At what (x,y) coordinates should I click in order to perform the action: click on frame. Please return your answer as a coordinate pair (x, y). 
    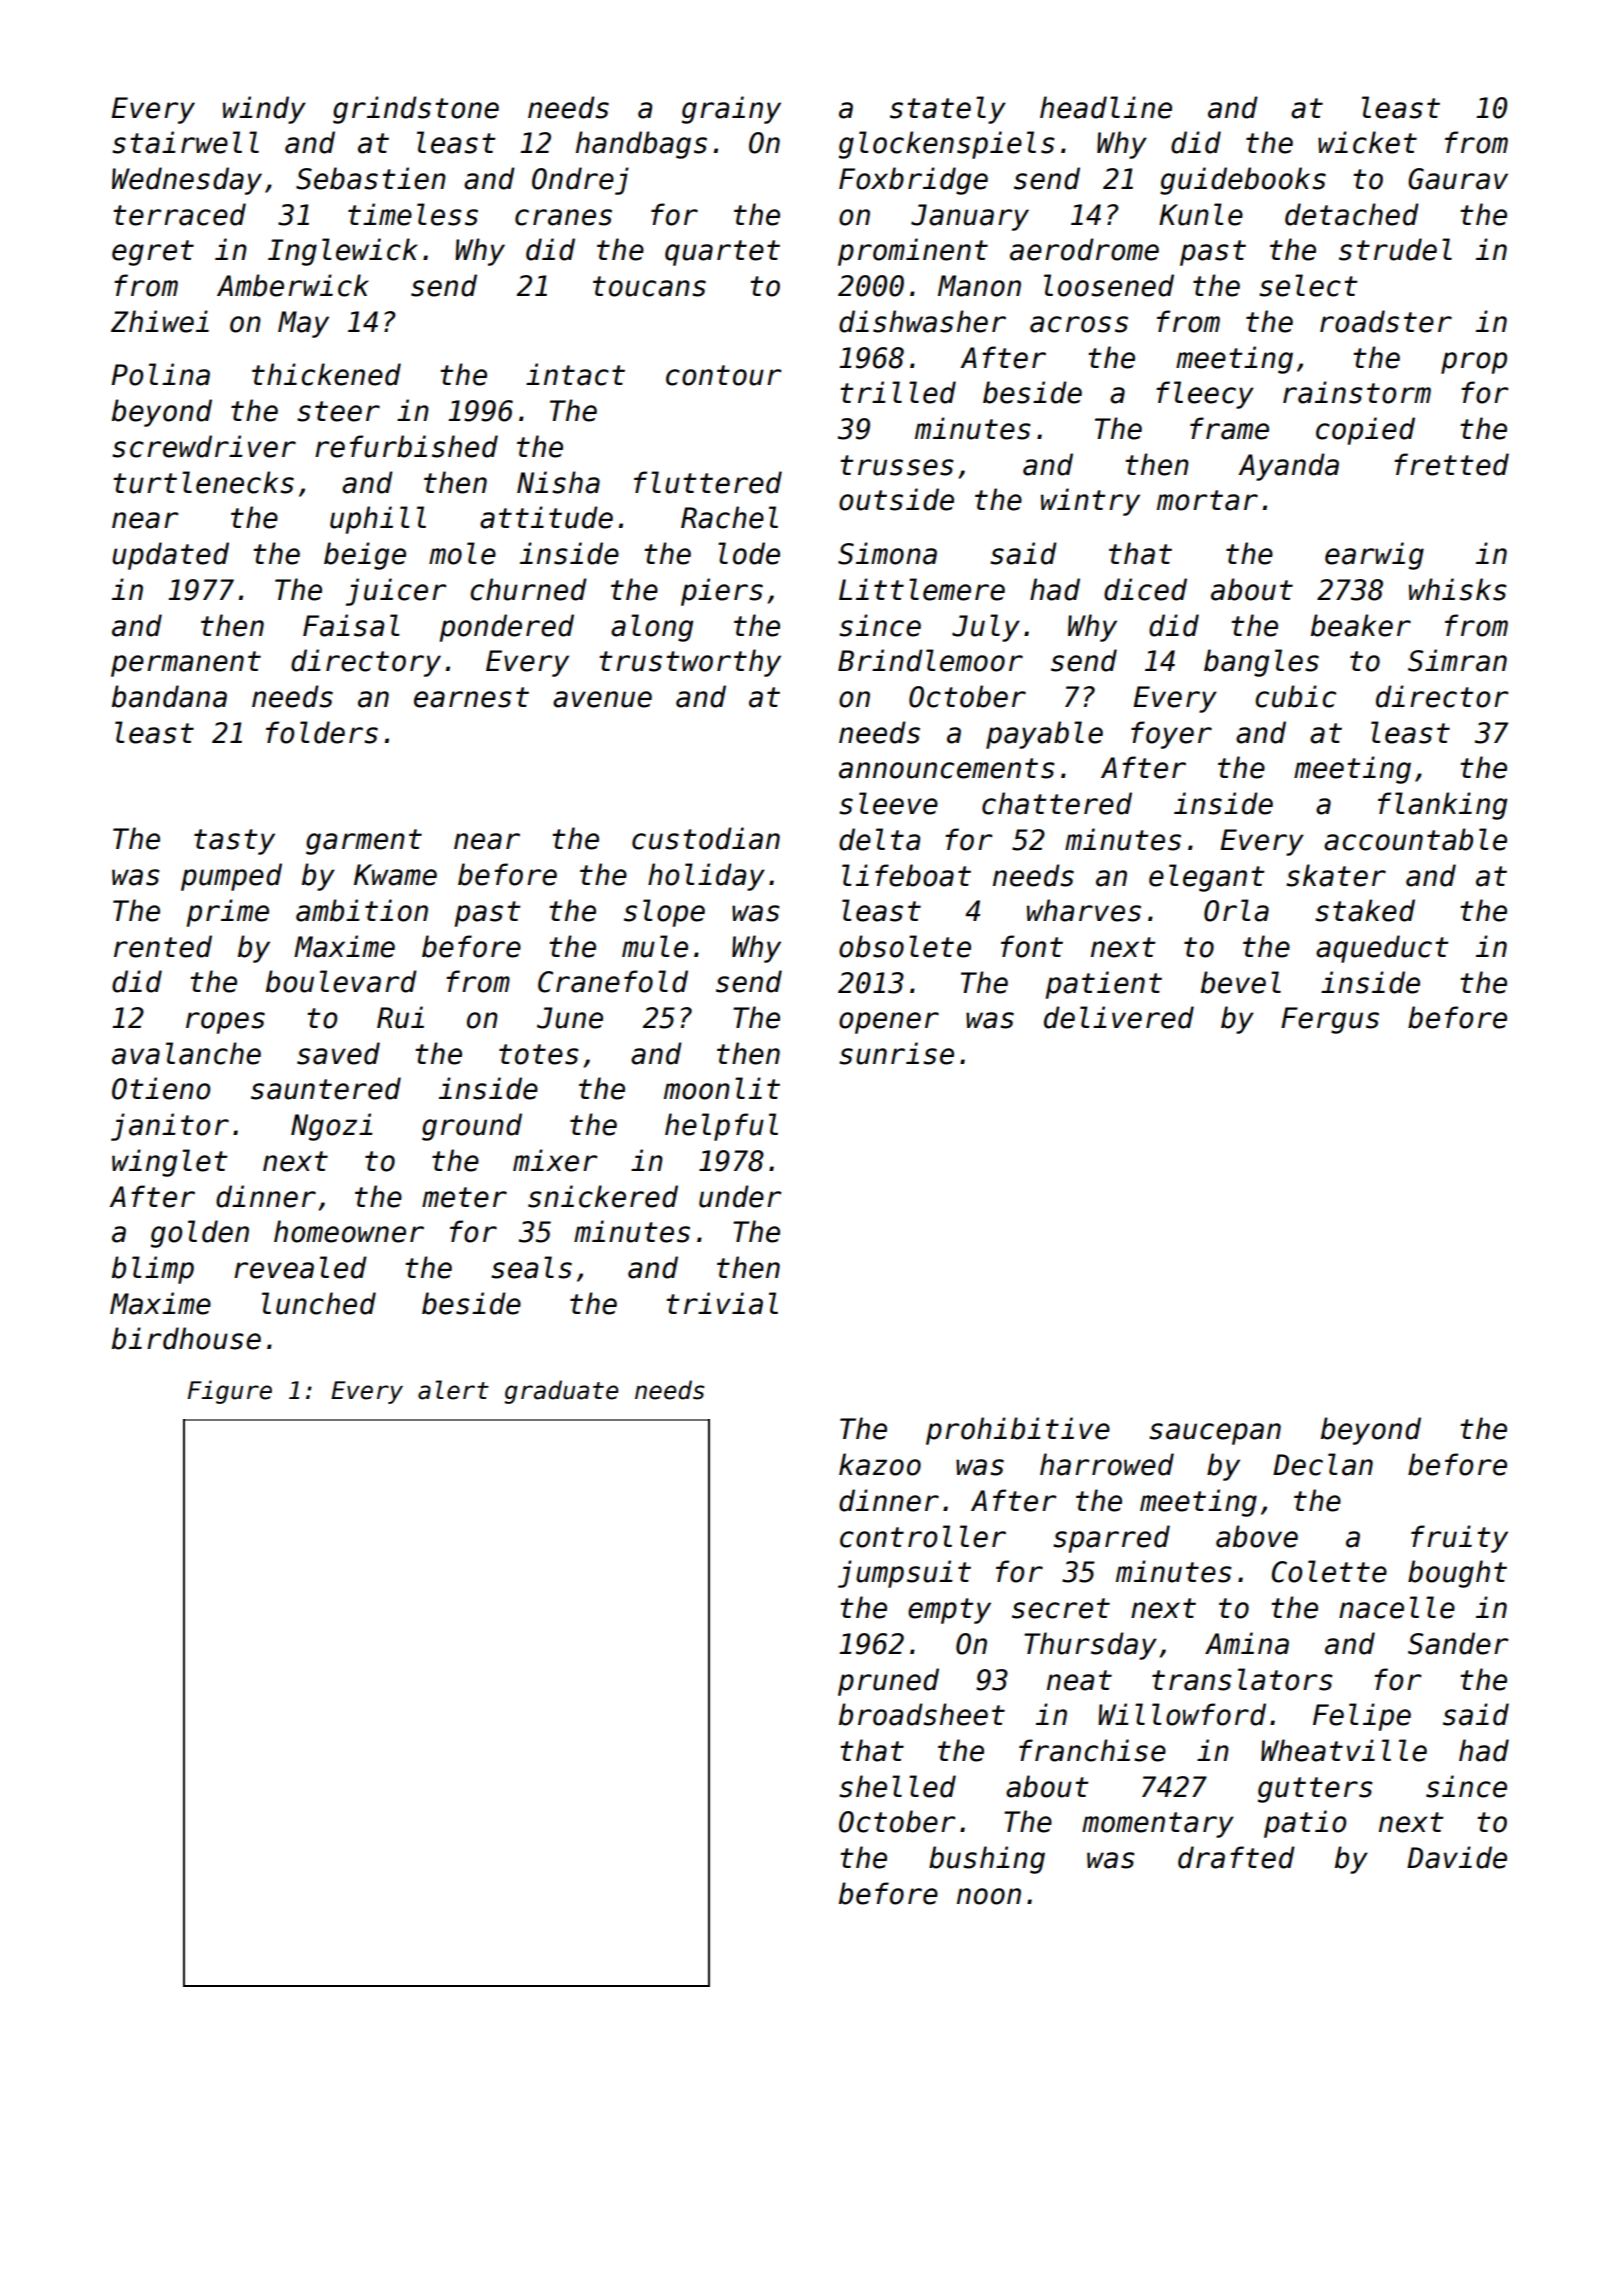
    Looking at the image, I should click on (1229, 428).
